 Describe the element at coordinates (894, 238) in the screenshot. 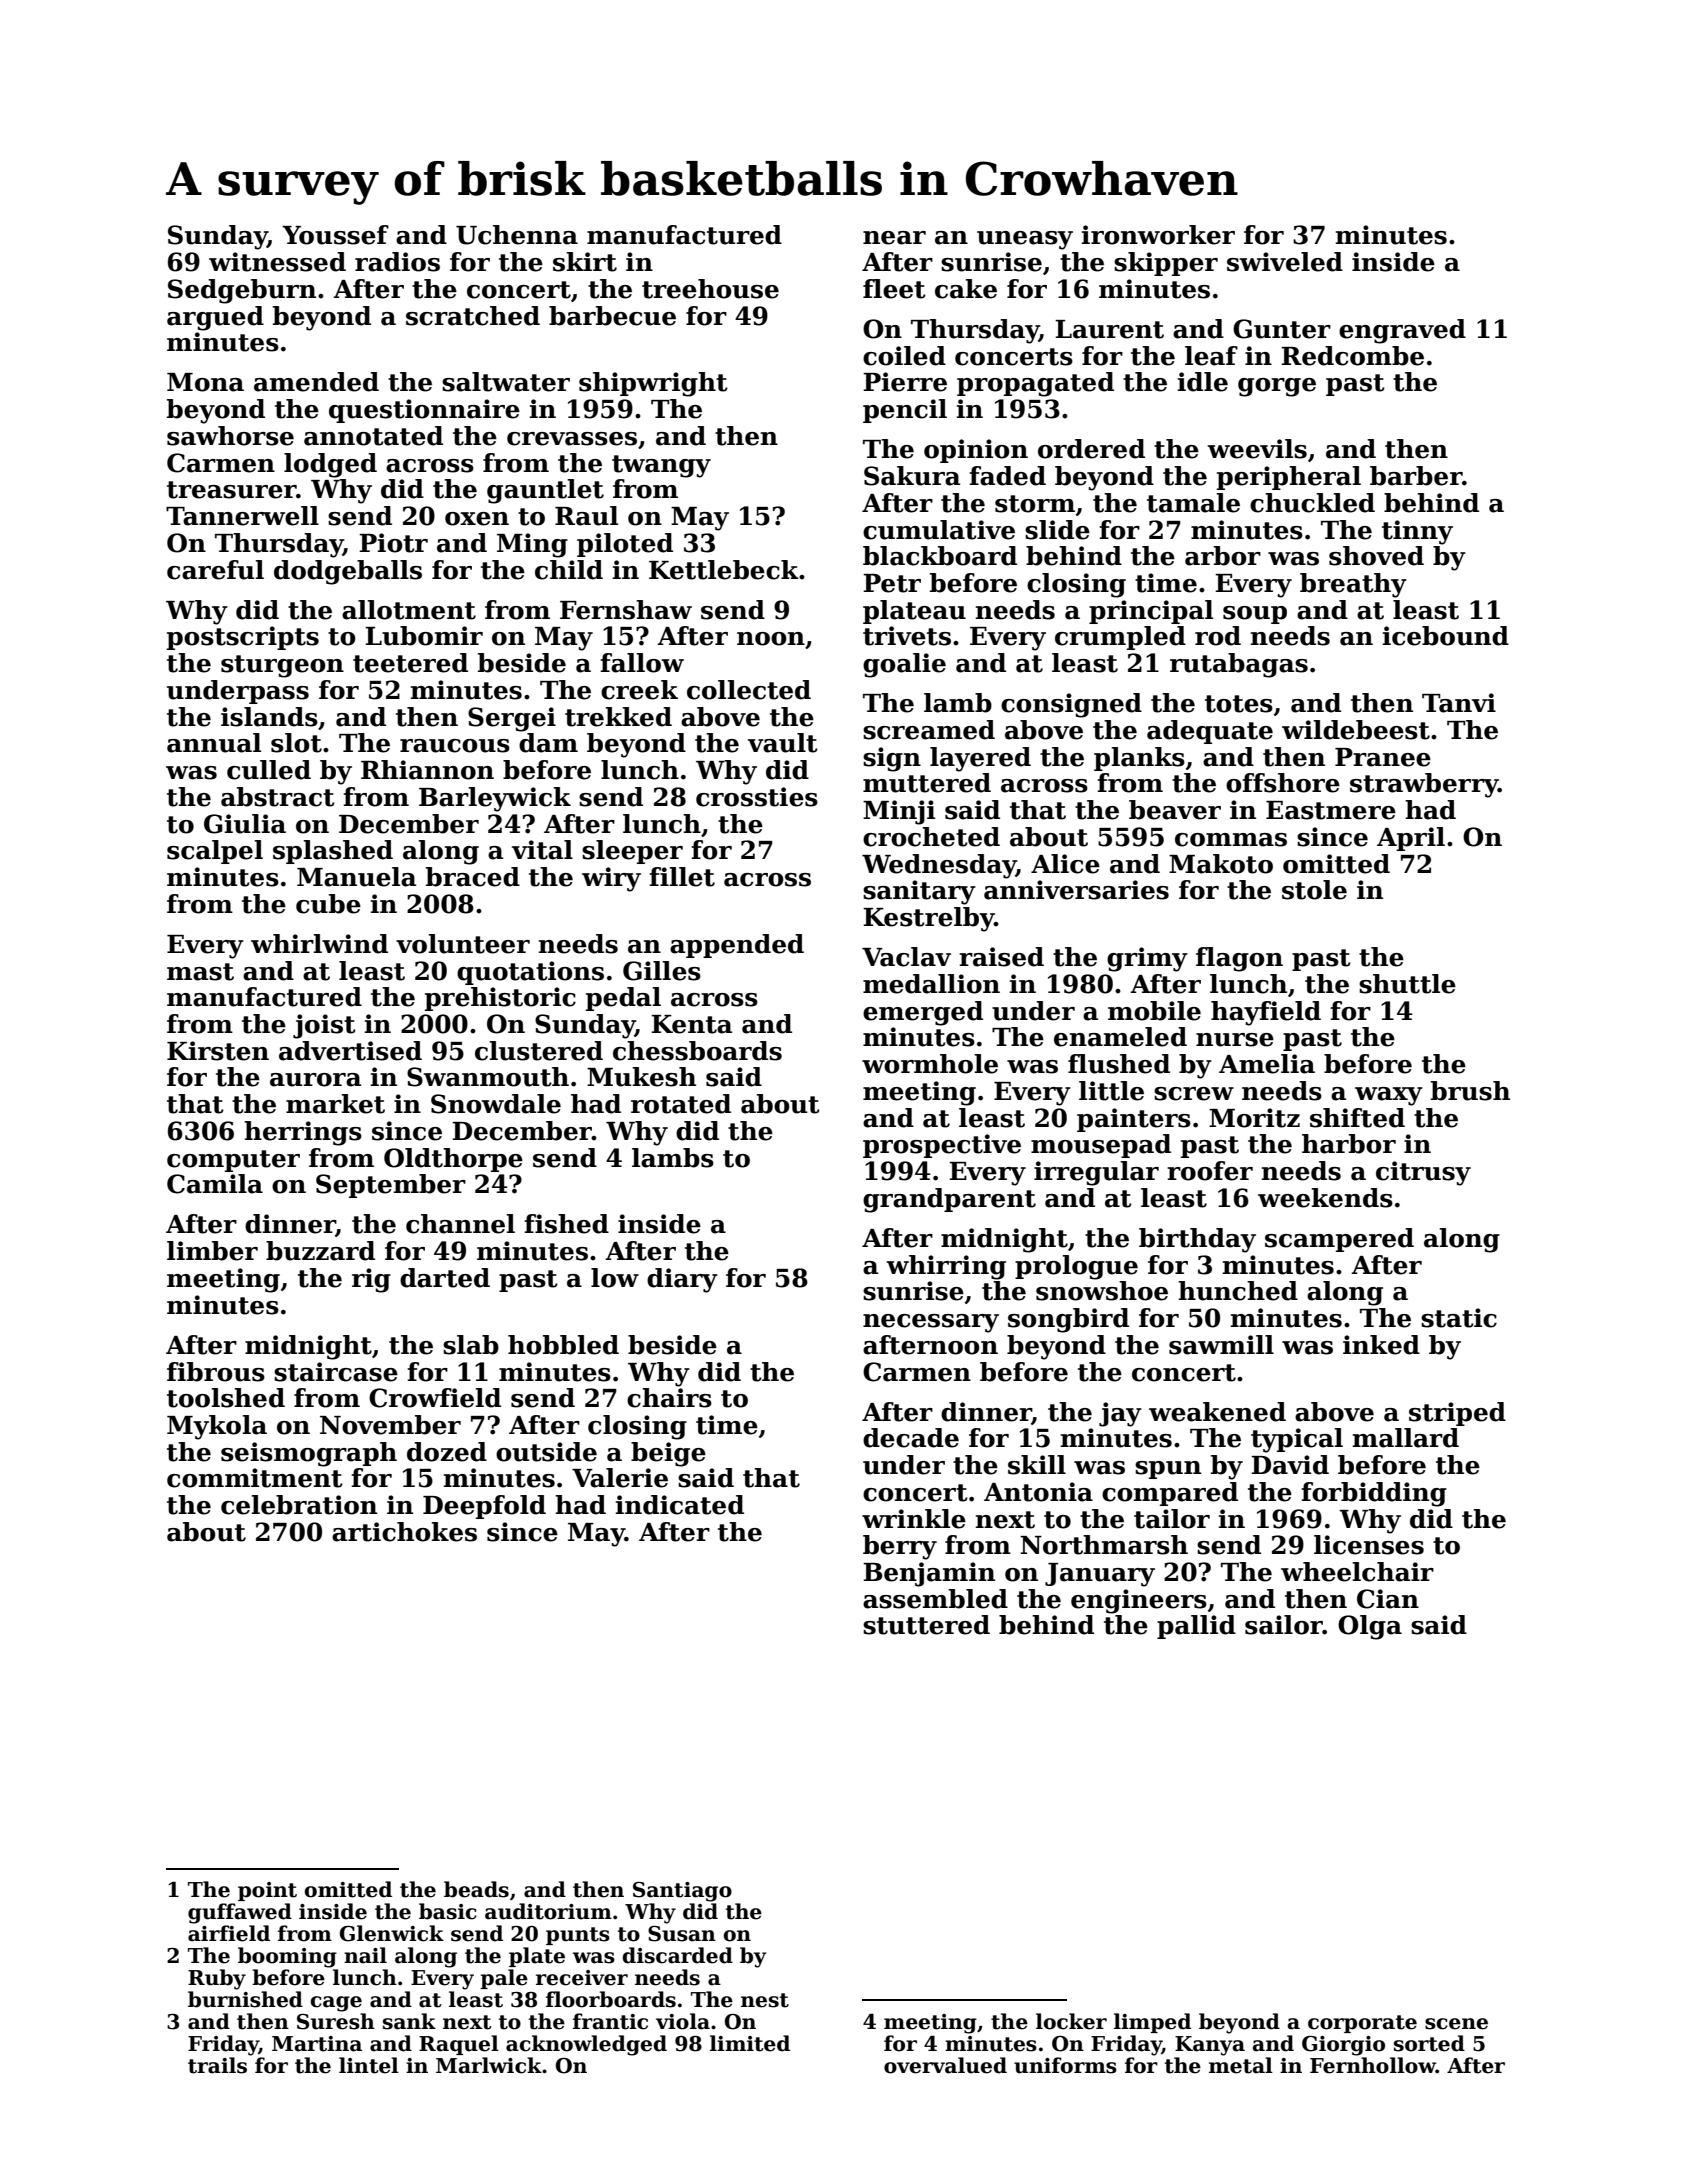

I see `near` at that location.
